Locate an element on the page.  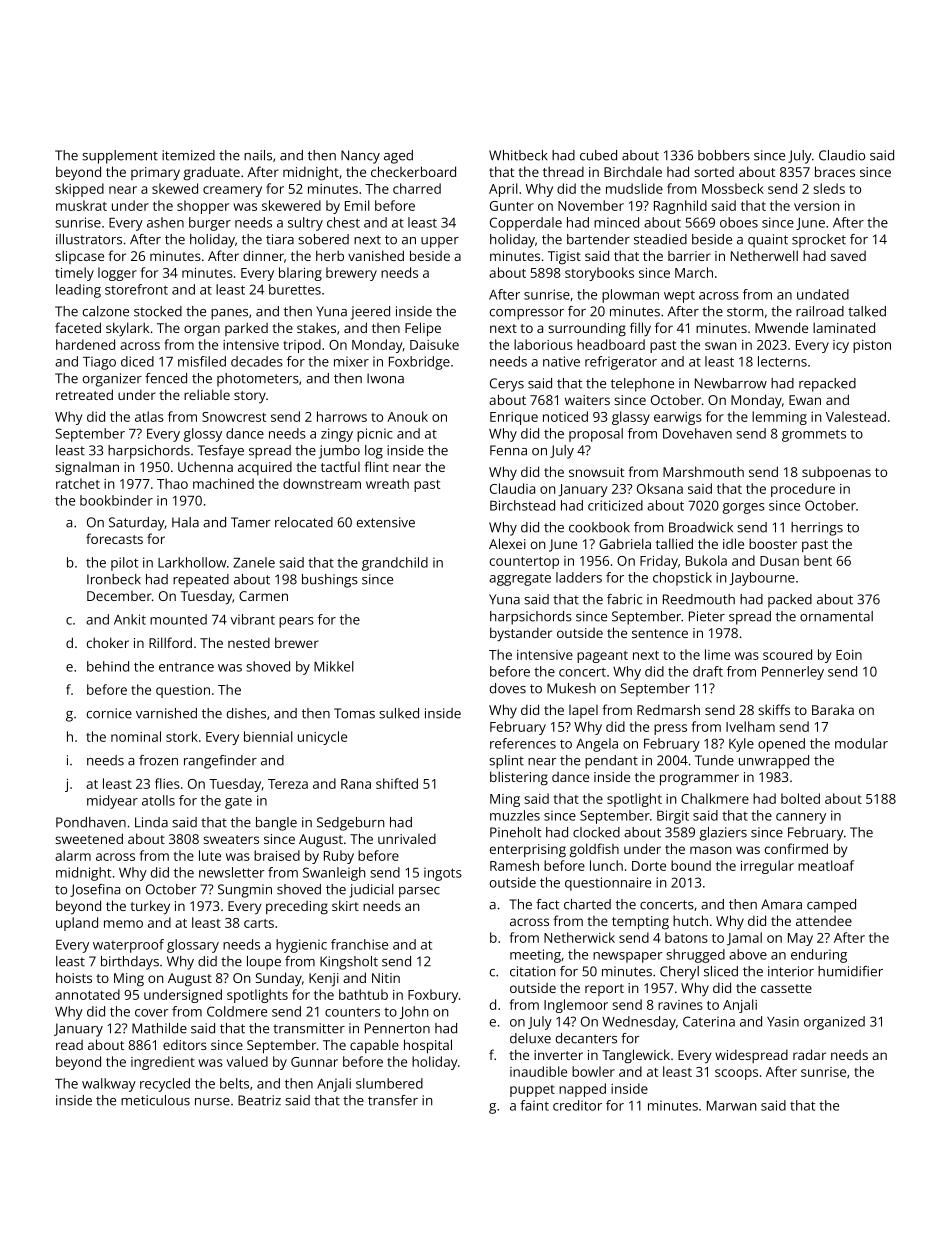
upper is located at coordinates (440, 242).
